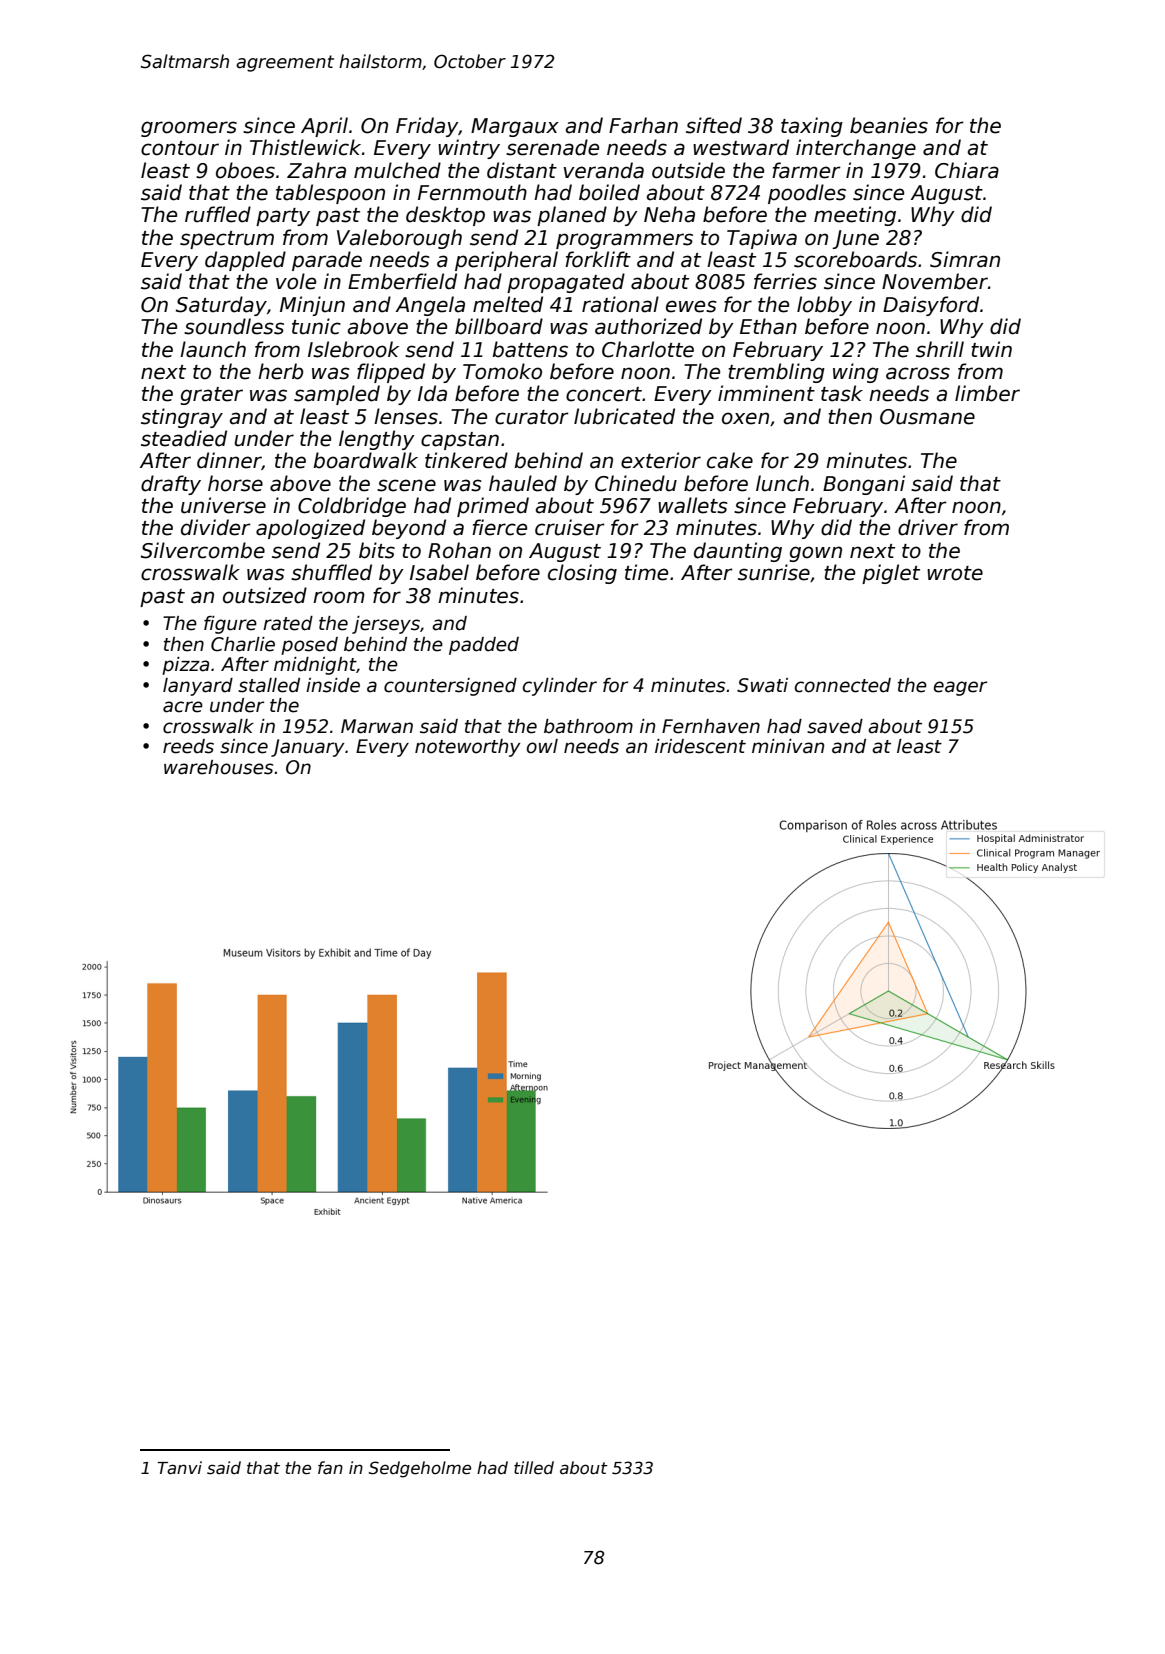 The image size is (1165, 1654). I want to click on scene, so click(406, 485).
